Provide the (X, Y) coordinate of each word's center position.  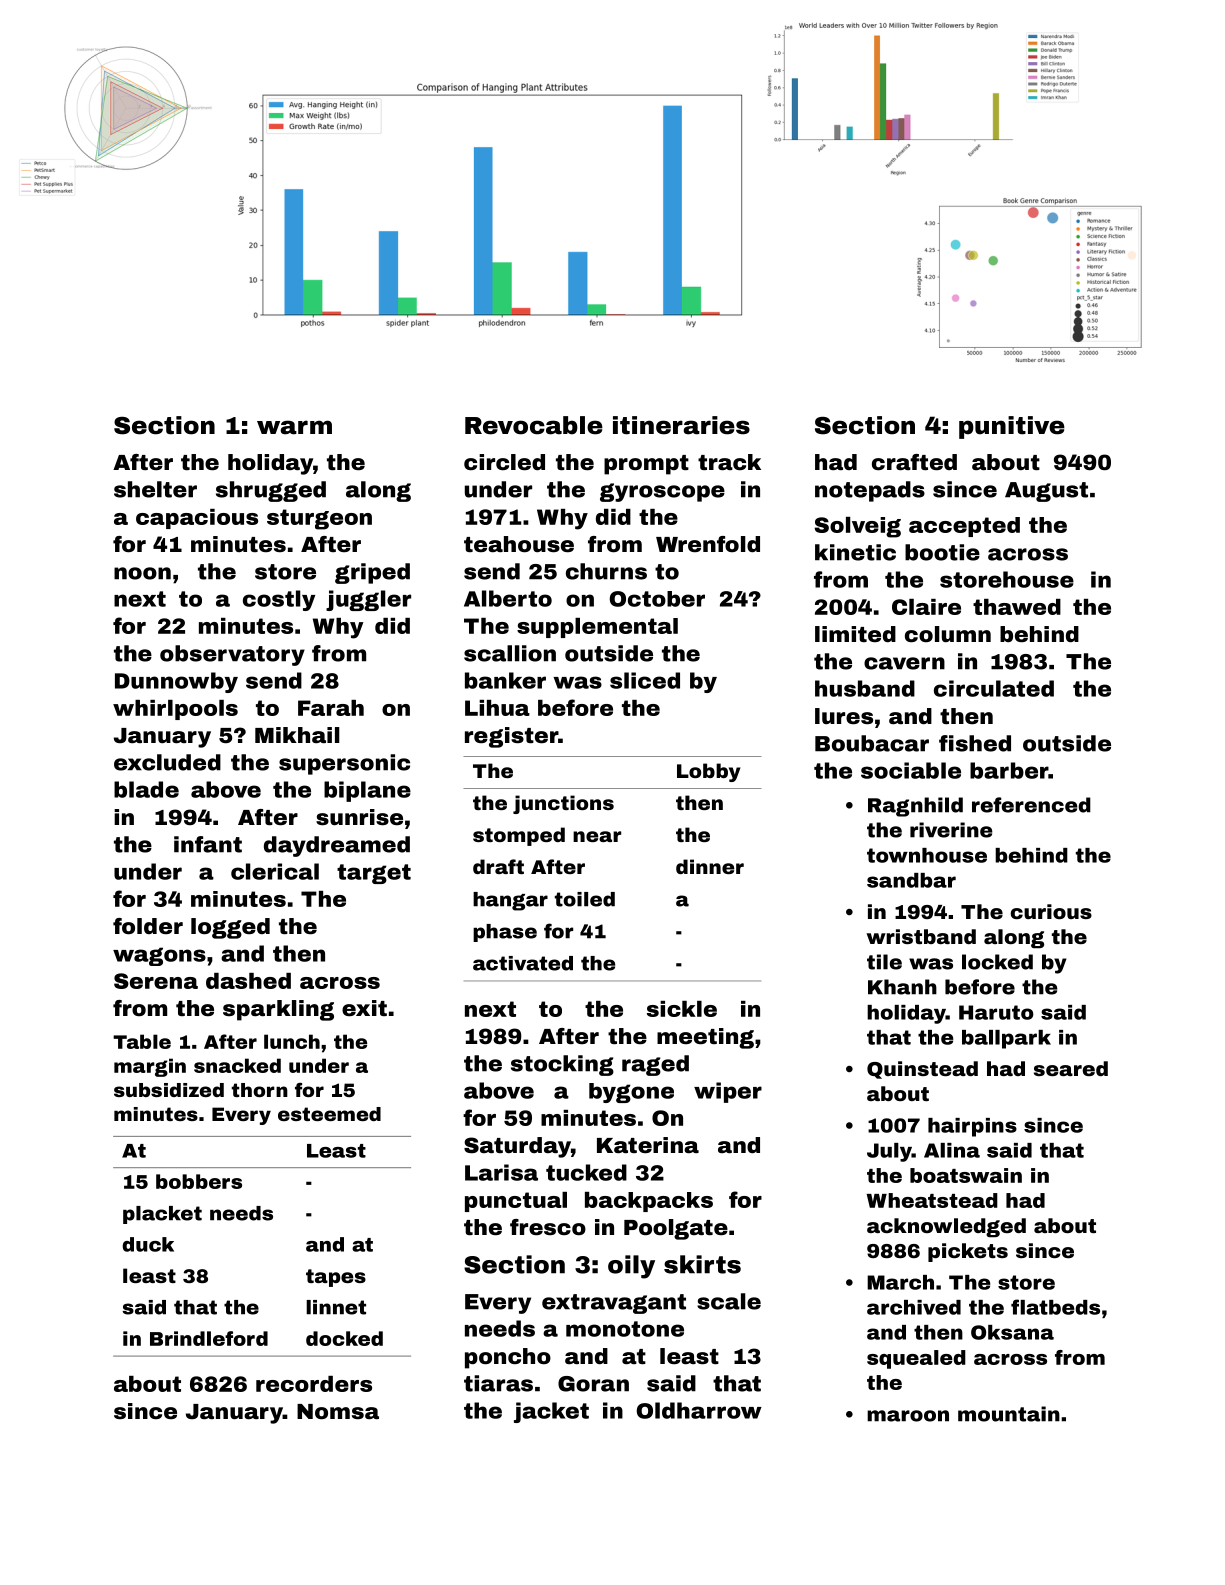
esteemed (329, 1114)
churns (606, 571)
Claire (926, 607)
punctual (516, 1202)
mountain (1009, 1414)
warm (294, 427)
